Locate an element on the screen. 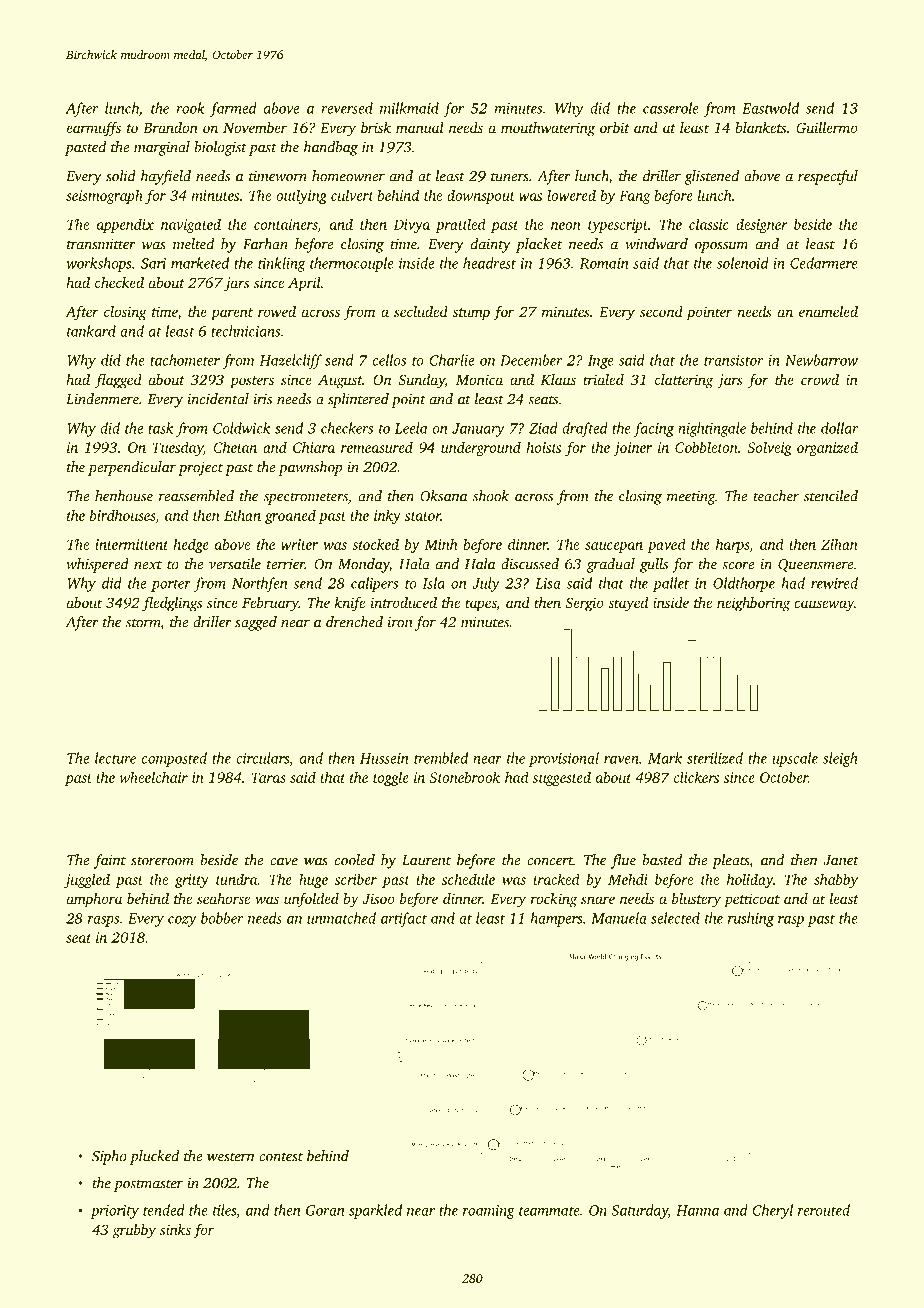 This screenshot has width=924, height=1308. orbit is located at coordinates (615, 127).
